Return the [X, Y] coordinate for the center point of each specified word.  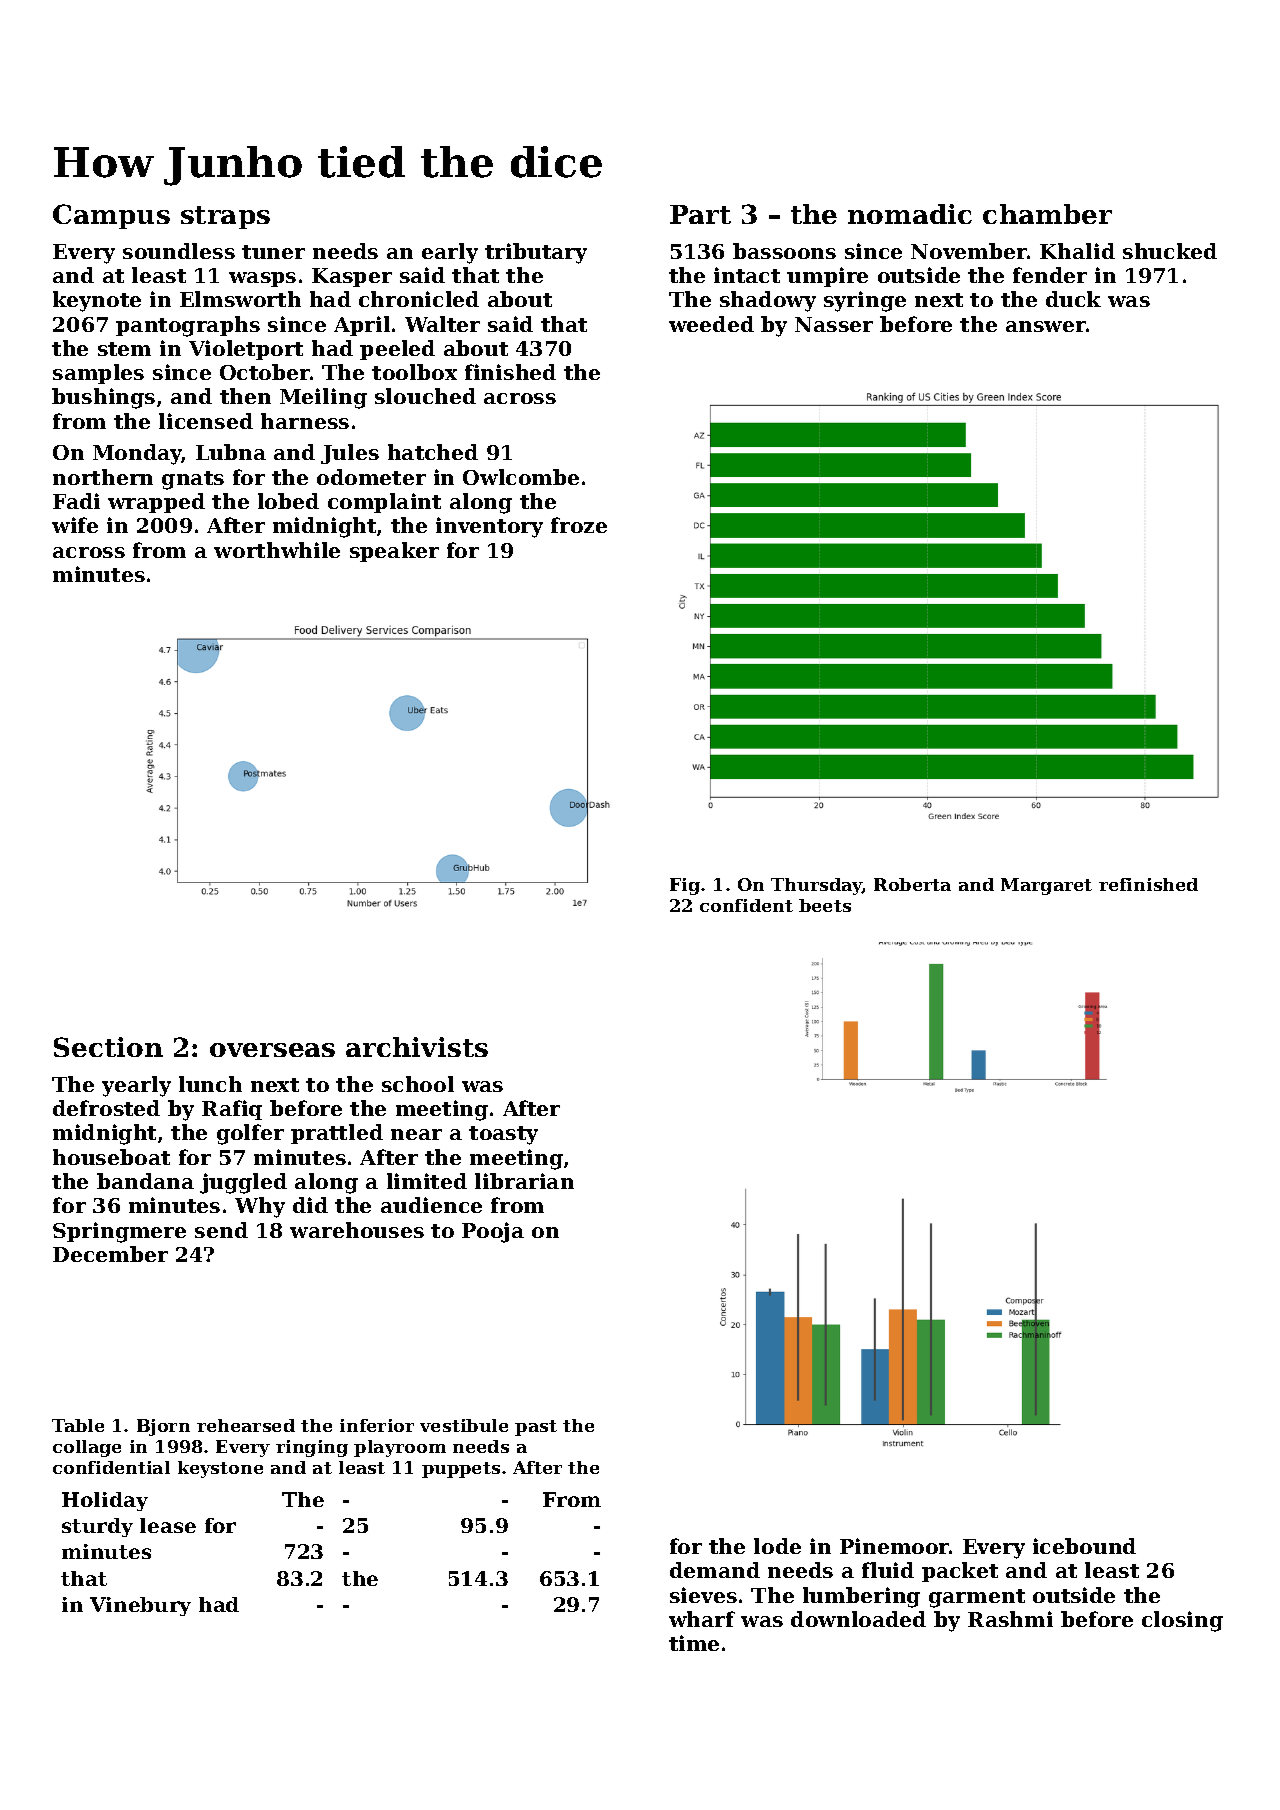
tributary [536, 253]
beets [825, 905]
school [418, 1084]
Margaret [1046, 886]
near [416, 1134]
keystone [220, 1469]
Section [108, 1047]
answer [1046, 326]
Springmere [119, 1232]
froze [579, 525]
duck [1073, 299]
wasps [262, 279]
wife [75, 525]
